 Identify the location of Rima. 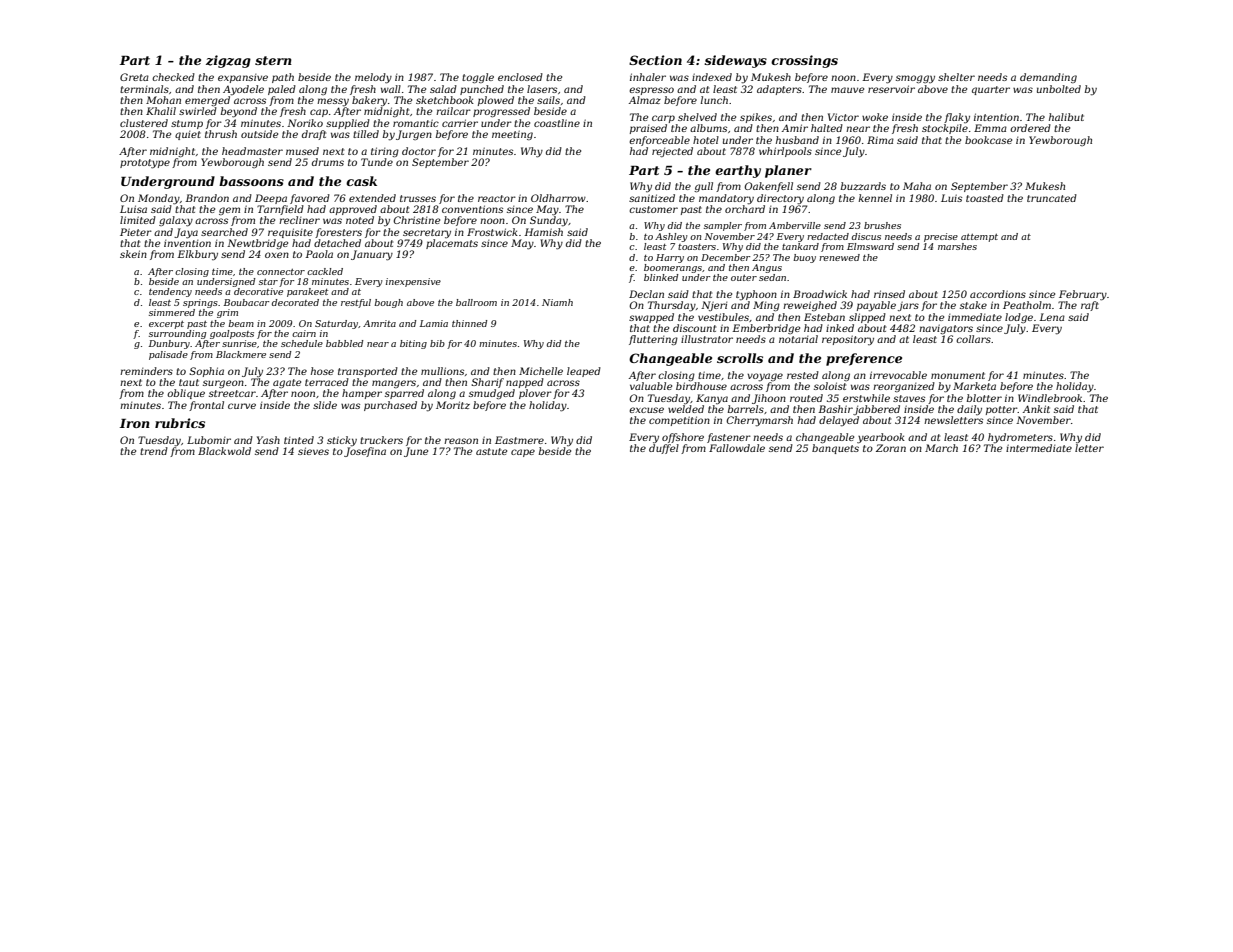
(880, 140).
